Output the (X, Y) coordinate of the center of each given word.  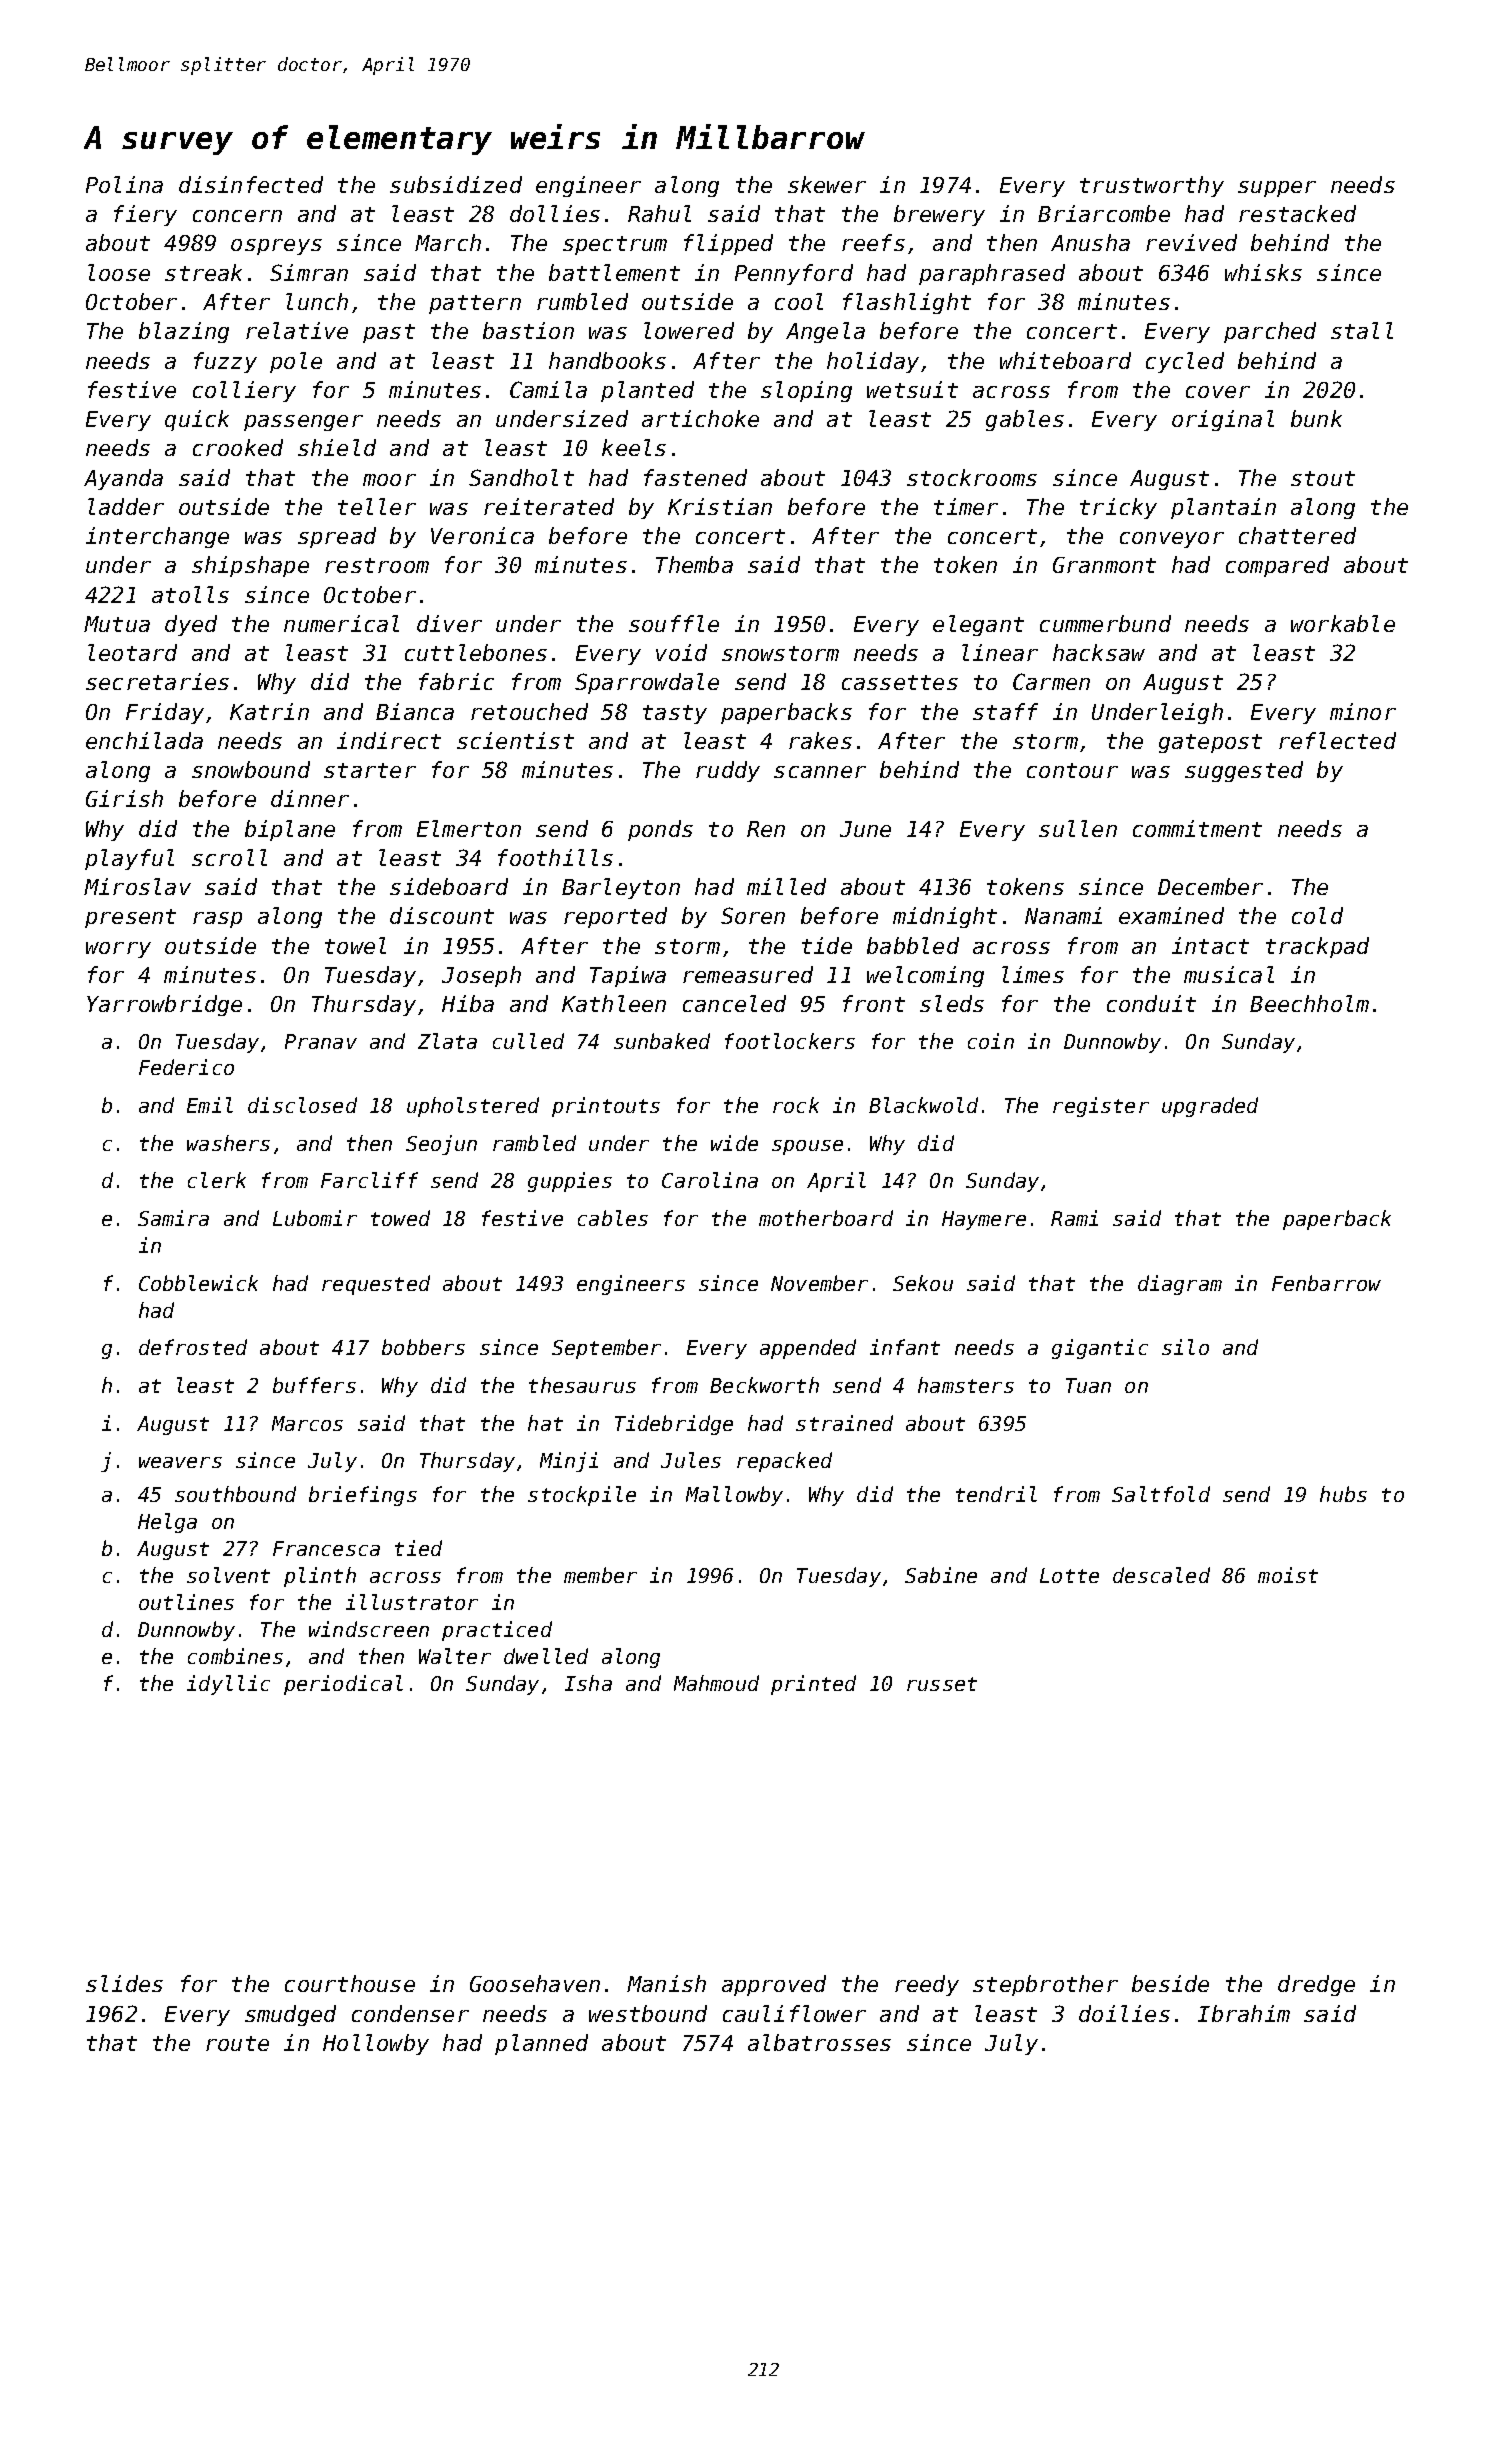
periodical (343, 1685)
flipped (728, 244)
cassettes (900, 682)
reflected (1337, 740)
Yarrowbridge (164, 1005)
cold (1317, 915)
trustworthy (1152, 186)
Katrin (269, 711)
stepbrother (1045, 1985)
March (448, 242)
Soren (753, 915)
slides (124, 1983)
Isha (588, 1683)
